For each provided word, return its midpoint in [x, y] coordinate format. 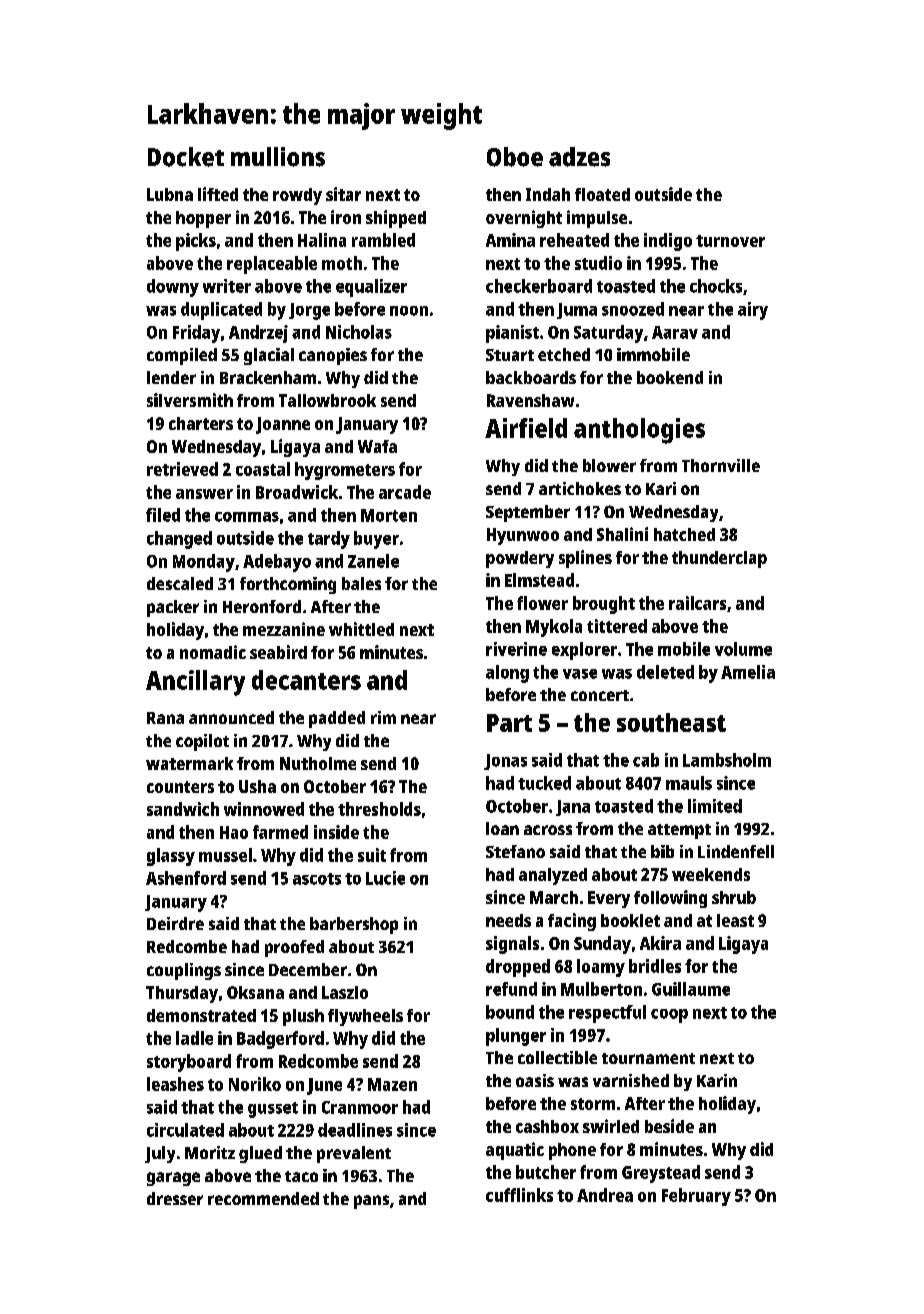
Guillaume [691, 989]
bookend [670, 377]
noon [409, 311]
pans [371, 1202]
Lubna [170, 194]
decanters [306, 680]
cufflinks [519, 1195]
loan [502, 828]
